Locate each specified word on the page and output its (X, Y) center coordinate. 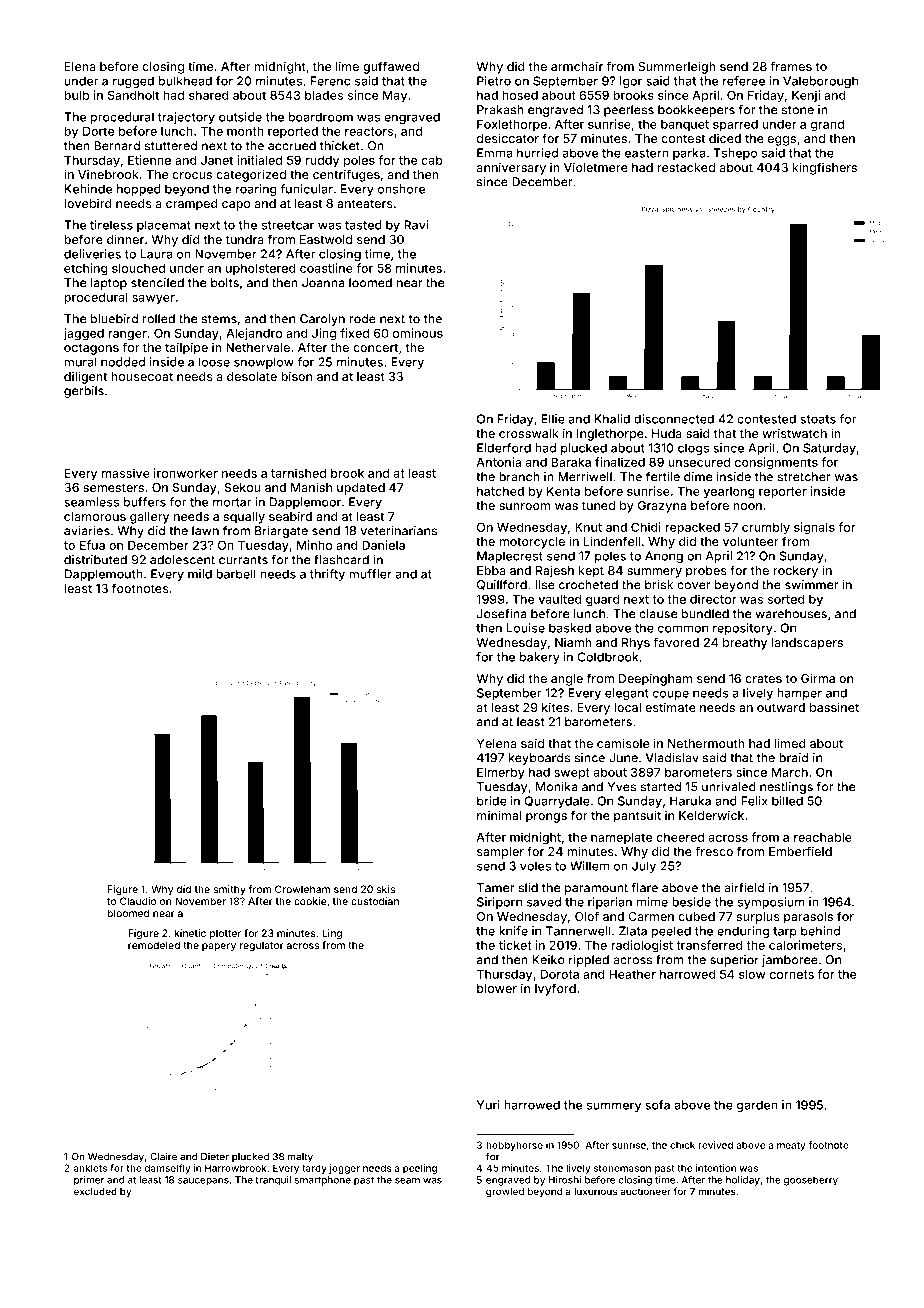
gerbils (84, 392)
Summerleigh (677, 67)
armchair (577, 66)
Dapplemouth (103, 575)
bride (492, 801)
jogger (344, 1169)
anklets (90, 1168)
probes (706, 572)
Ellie (553, 419)
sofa (657, 1105)
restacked (686, 167)
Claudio (138, 901)
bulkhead (185, 81)
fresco (714, 851)
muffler (370, 574)
